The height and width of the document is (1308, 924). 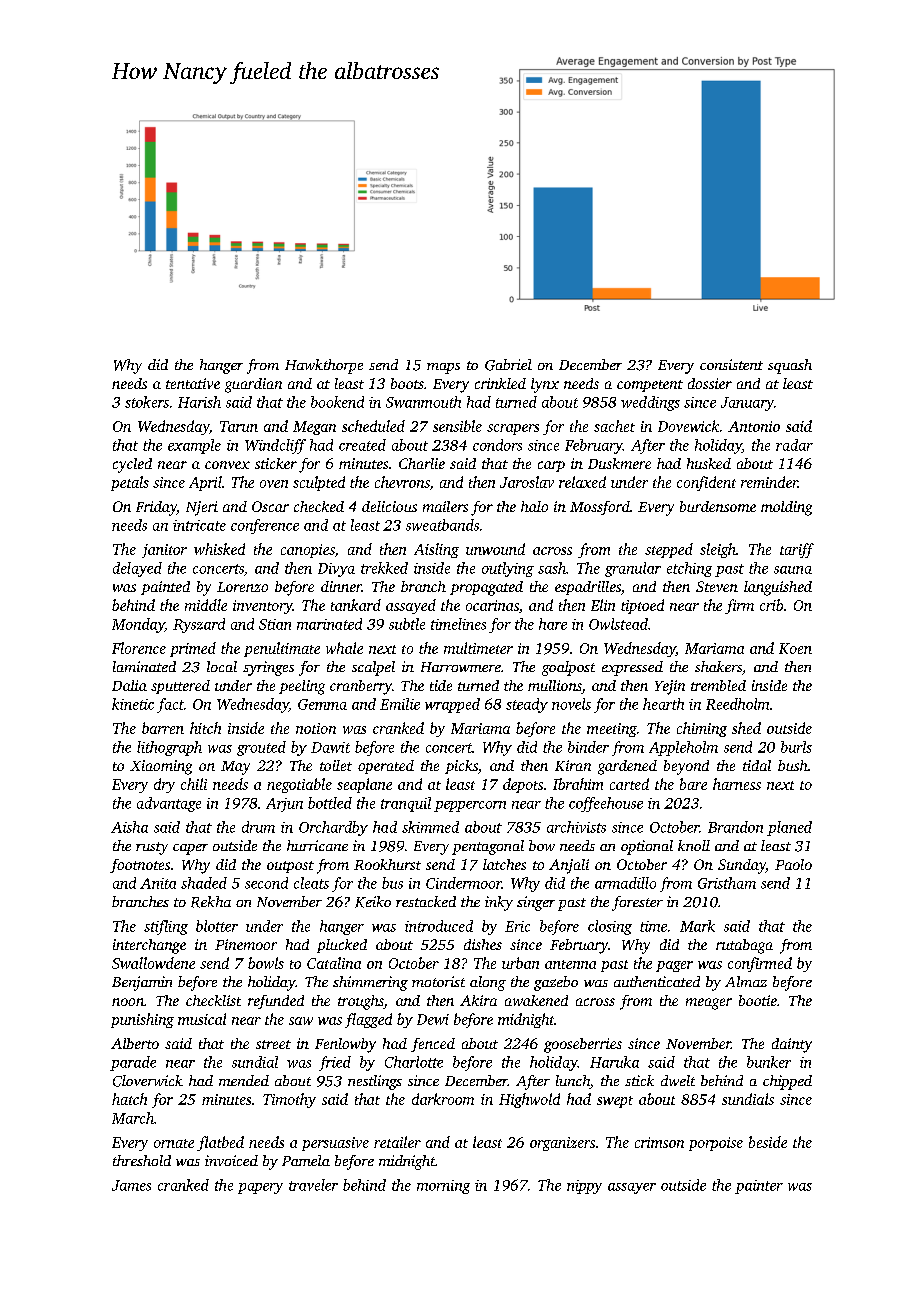 I want to click on meeting, so click(x=612, y=730).
